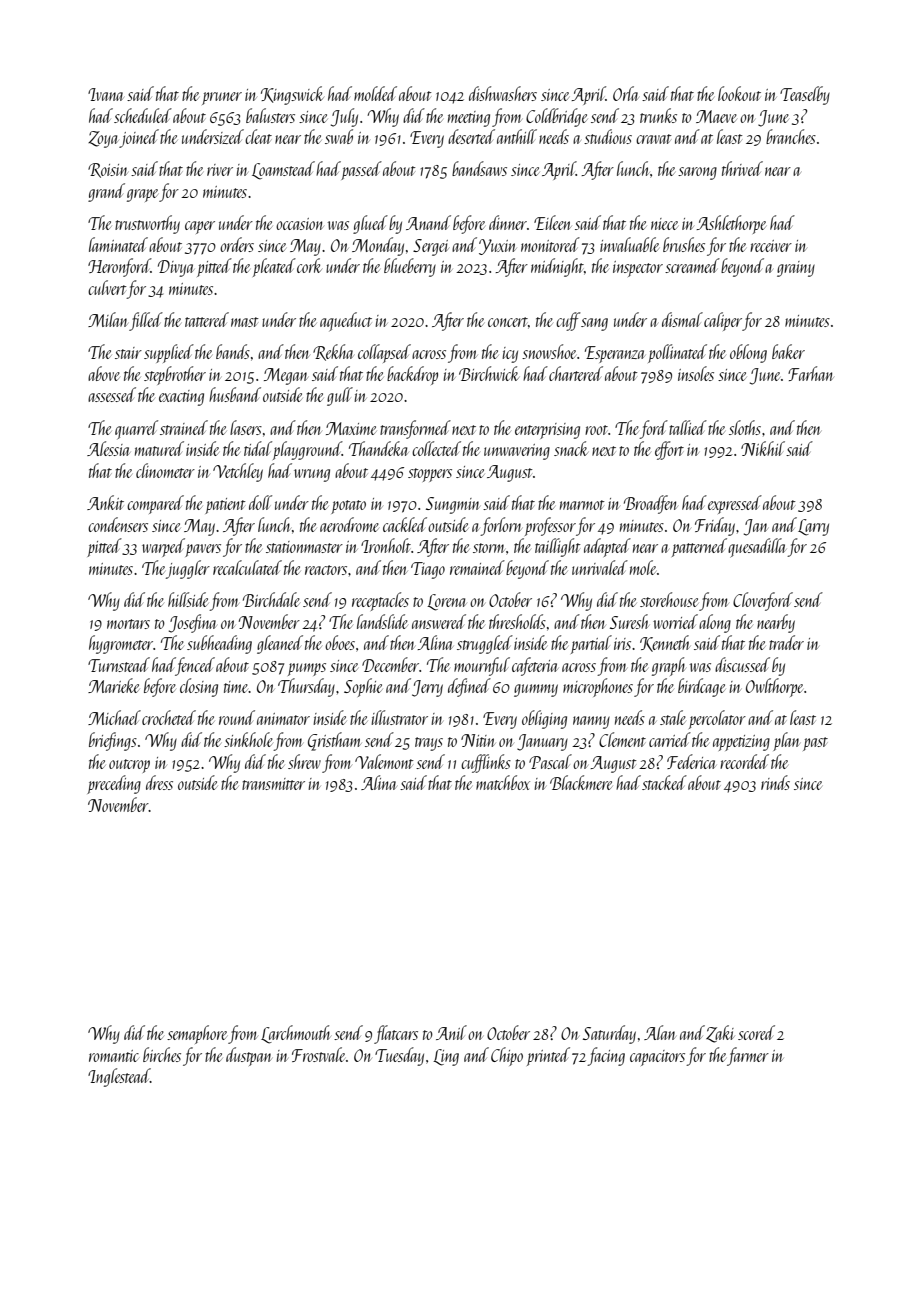  Describe the element at coordinates (763, 448) in the screenshot. I see `Nikhil` at that location.
